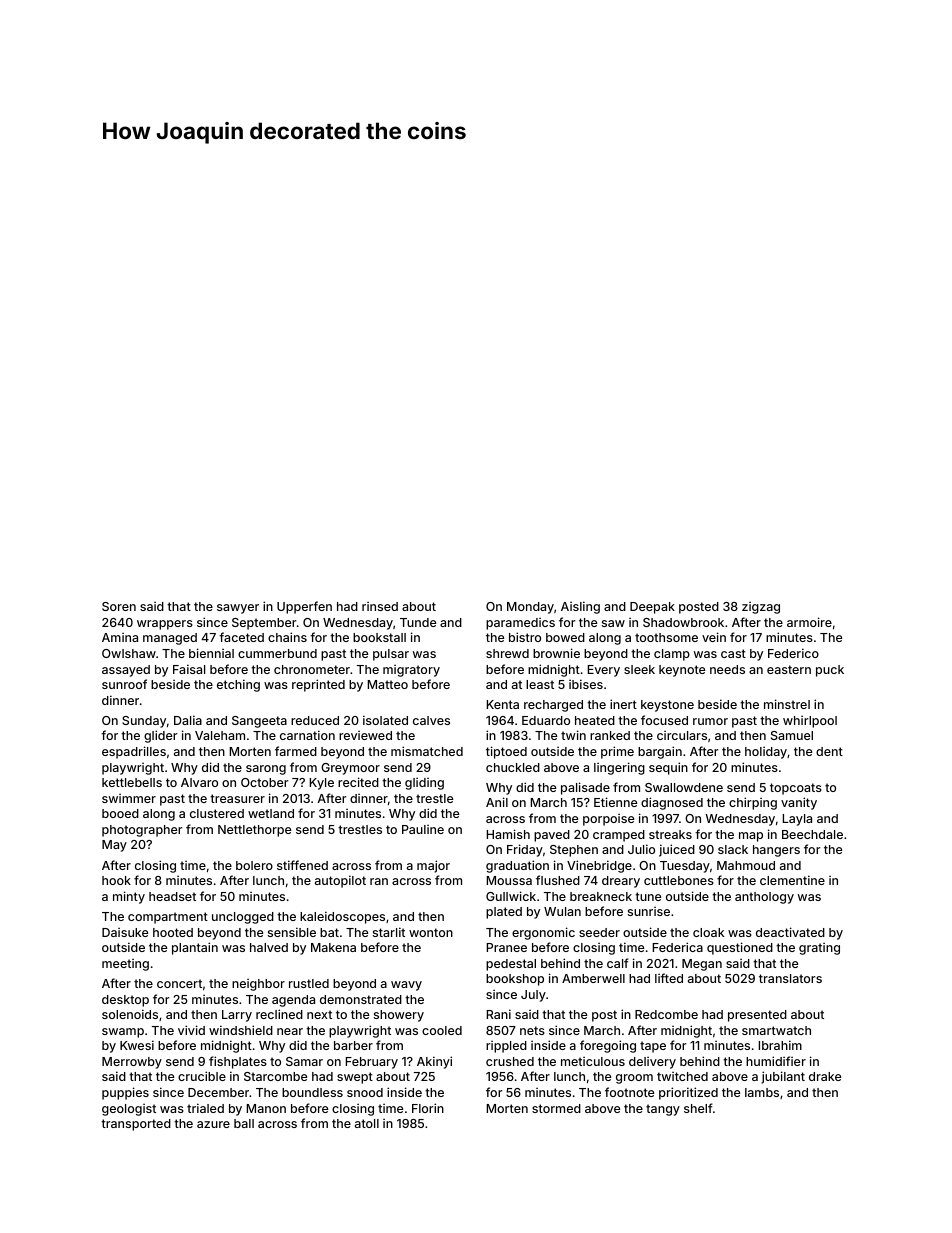 The width and height of the image is (952, 1233). Describe the element at coordinates (497, 802) in the image. I see `Anil` at that location.
